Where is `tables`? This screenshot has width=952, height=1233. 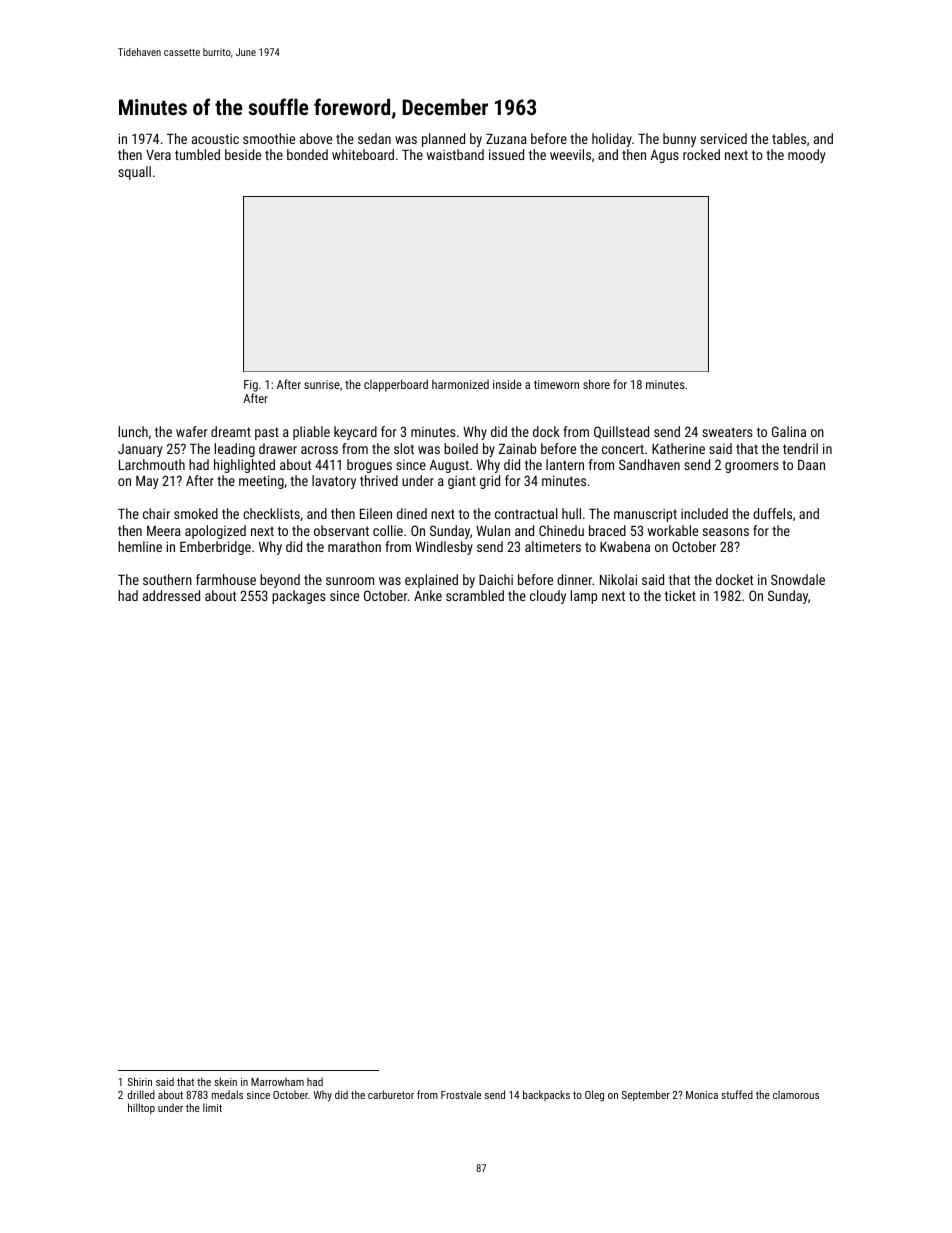
tables is located at coordinates (789, 138).
